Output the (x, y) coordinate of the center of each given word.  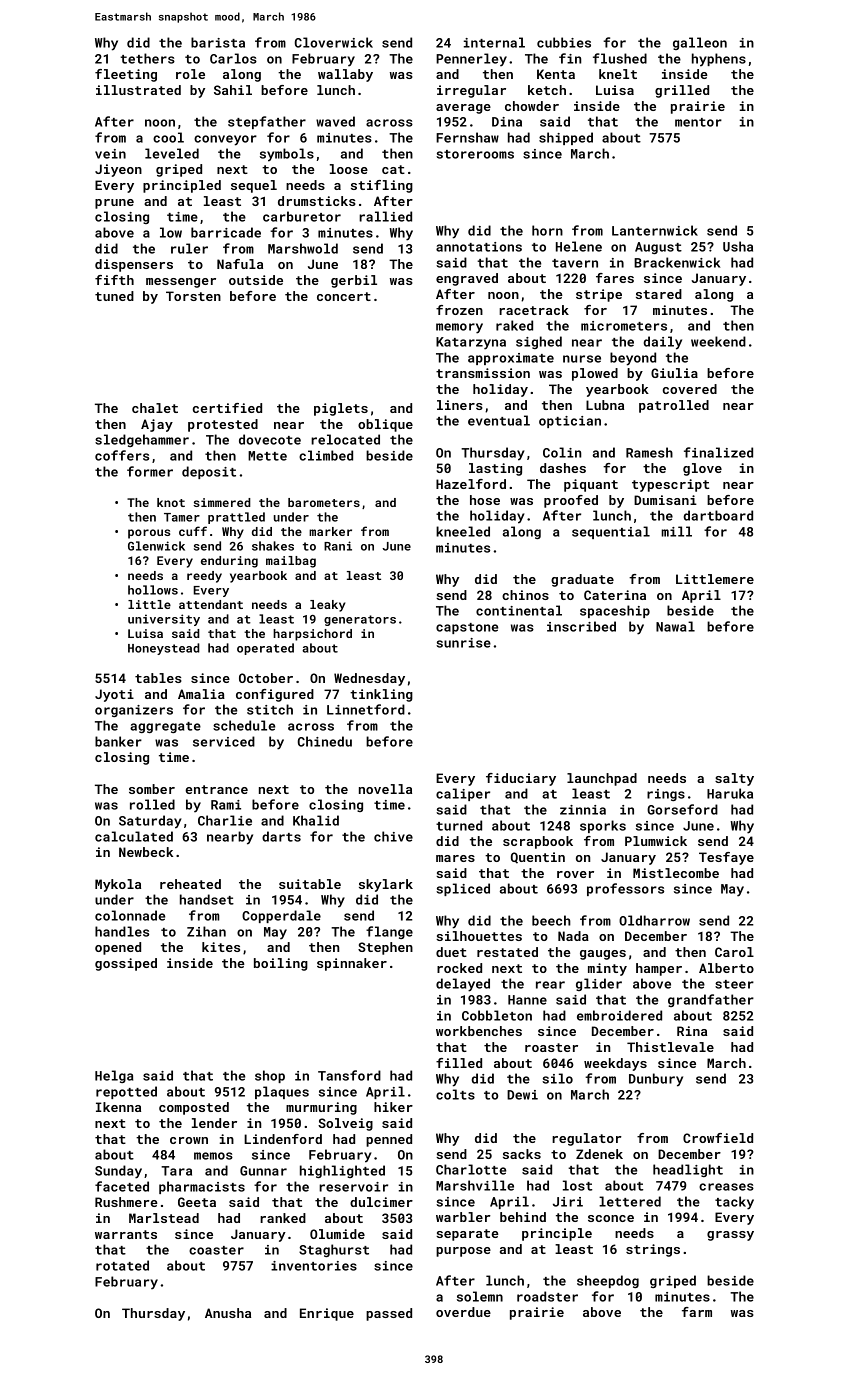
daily (662, 343)
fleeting (126, 75)
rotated (122, 1265)
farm (697, 1312)
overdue (463, 1312)
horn (547, 230)
